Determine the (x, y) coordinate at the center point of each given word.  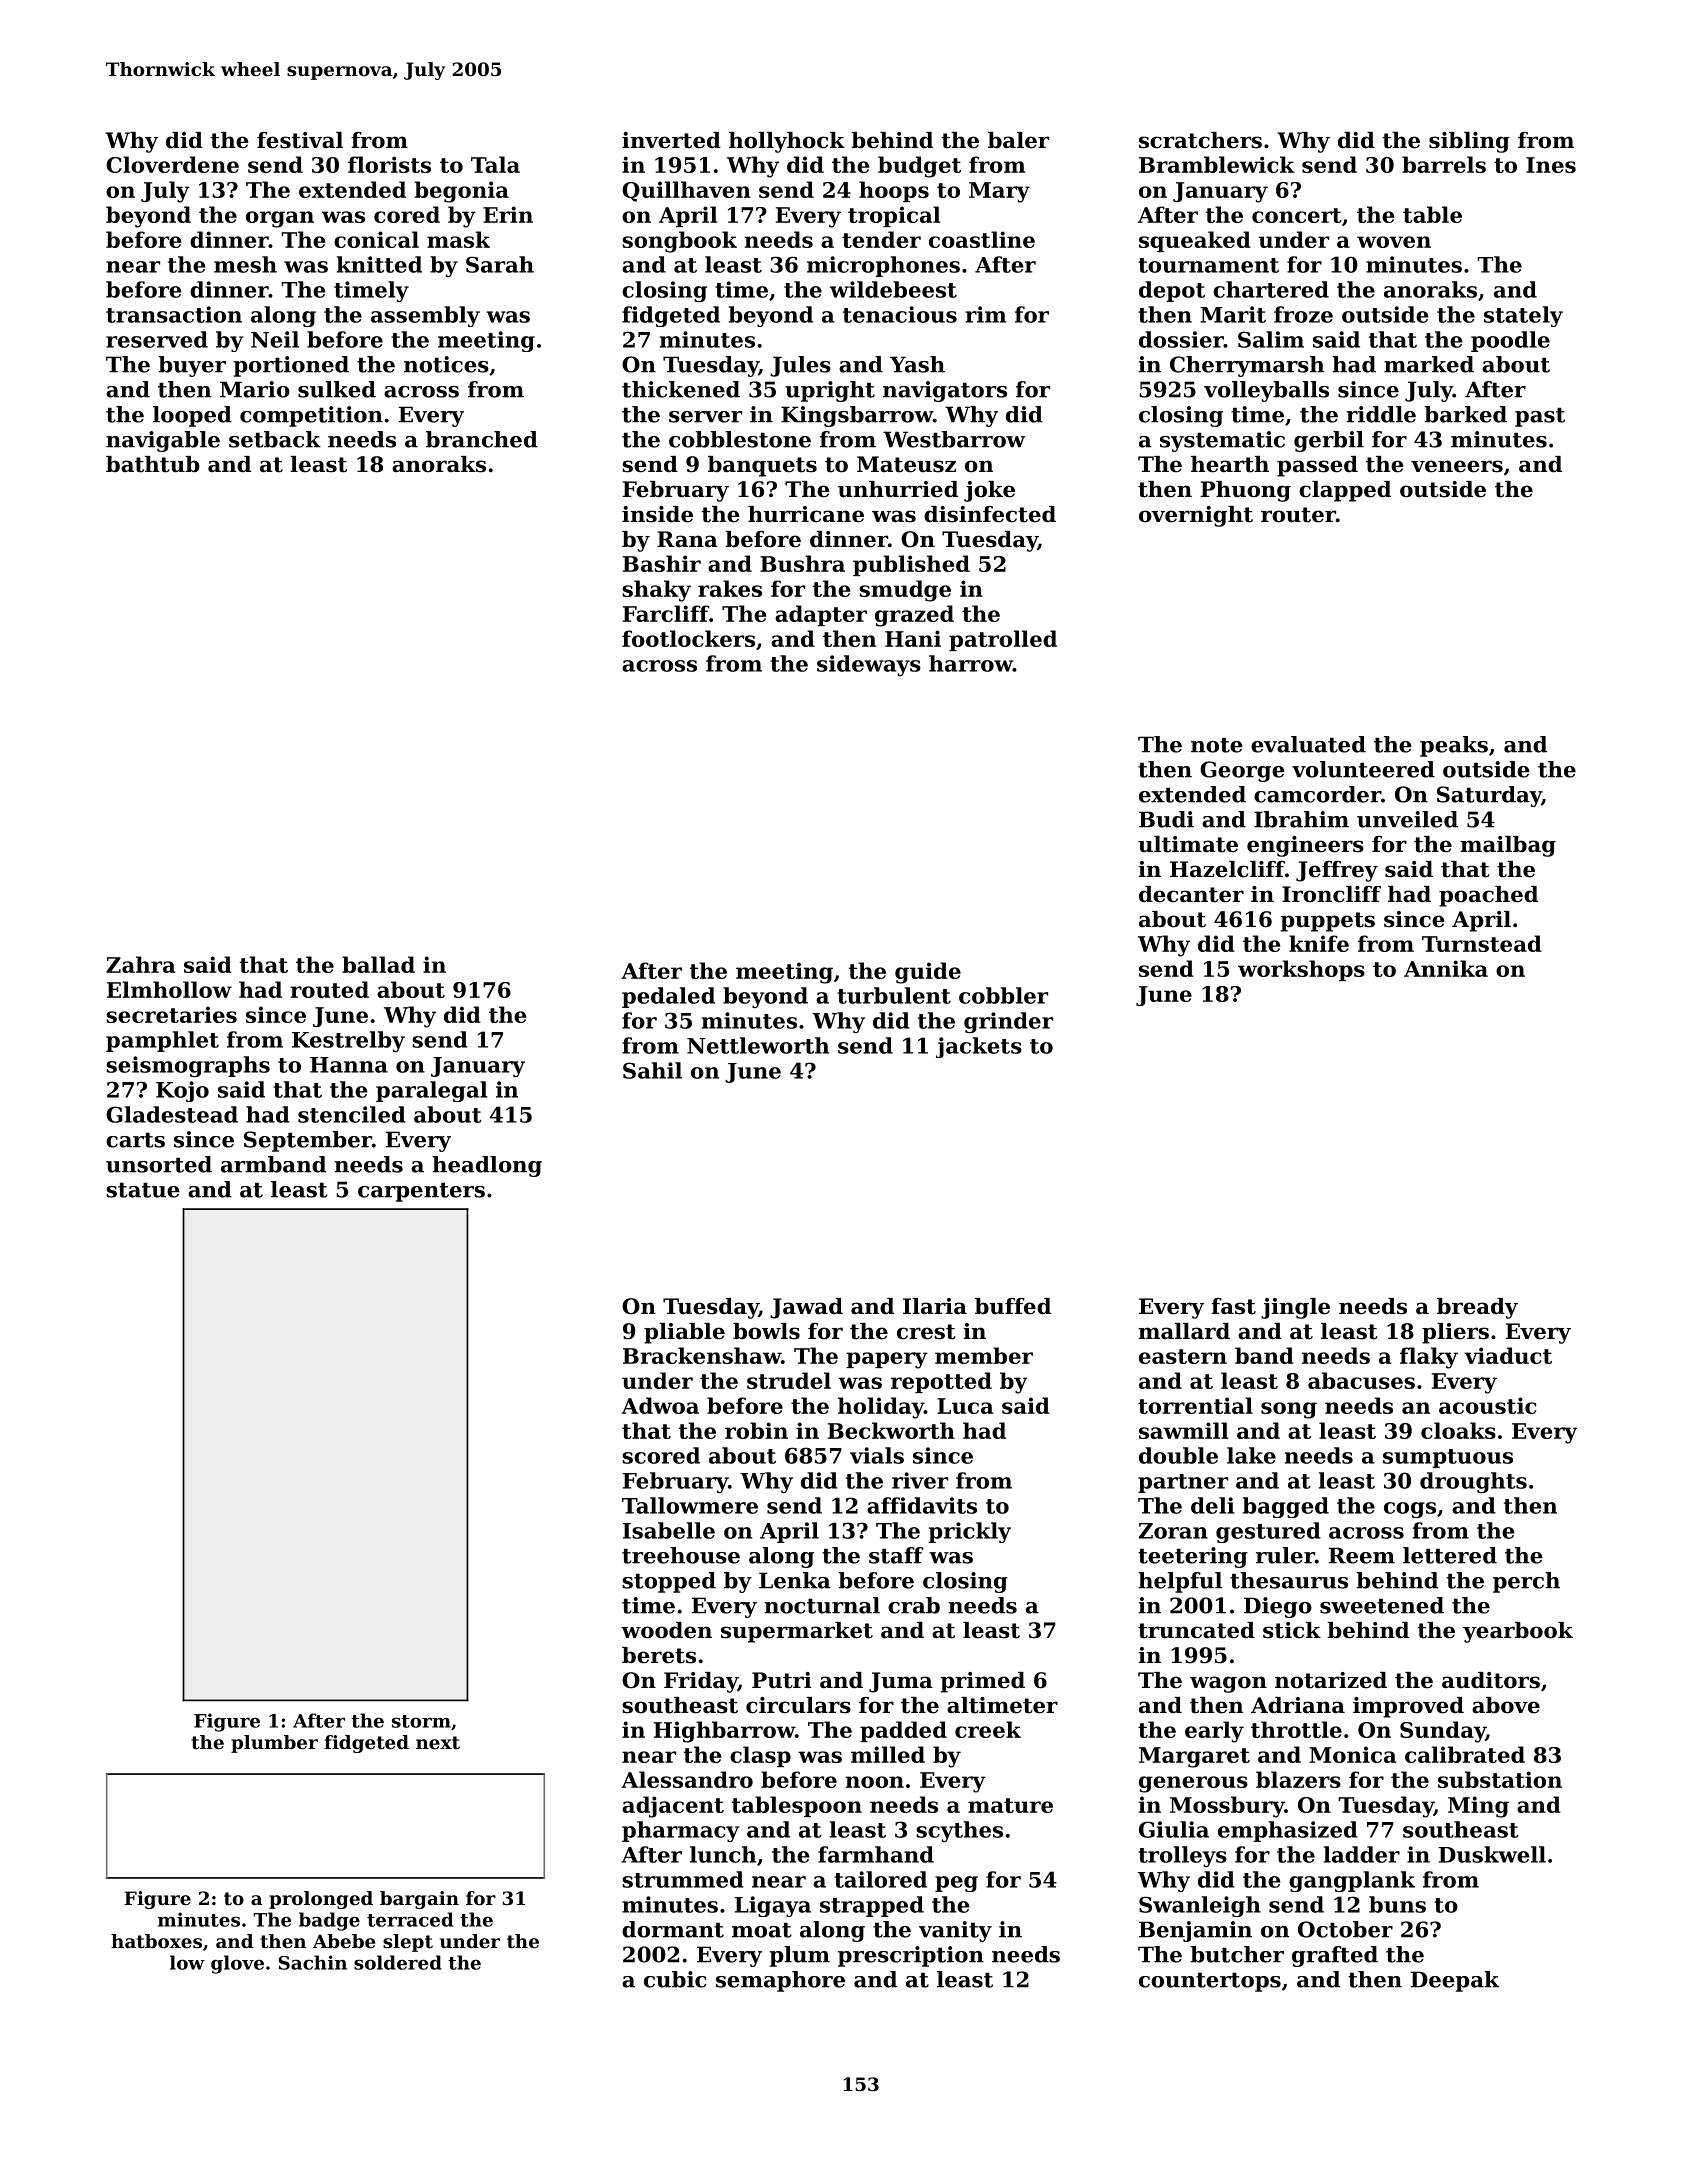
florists (389, 164)
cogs (1410, 1510)
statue (143, 1190)
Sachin (313, 1962)
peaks (1454, 746)
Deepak (1454, 1981)
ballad (378, 964)
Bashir (662, 563)
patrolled (1003, 640)
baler (1018, 140)
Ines (1551, 165)
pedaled (668, 997)
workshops (1301, 970)
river (920, 1480)
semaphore (780, 1981)
